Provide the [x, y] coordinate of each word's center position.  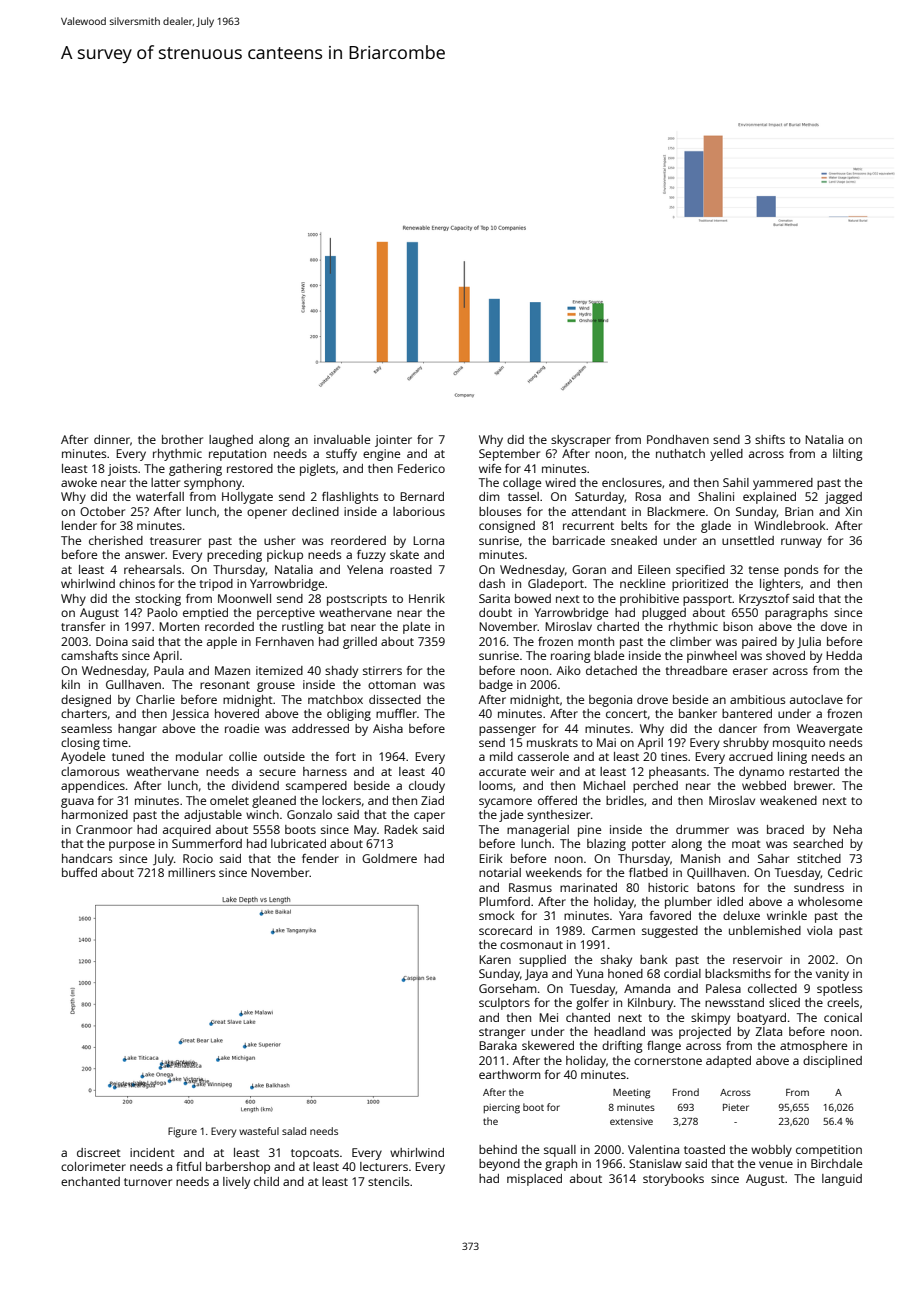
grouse [276, 687]
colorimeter [93, 1166]
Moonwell [244, 598]
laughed [231, 441]
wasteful [259, 1131]
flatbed [648, 872]
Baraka [498, 1045]
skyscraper [581, 441]
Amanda [647, 988]
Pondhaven [678, 439]
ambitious [757, 699]
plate [416, 628]
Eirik [491, 858]
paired [759, 643]
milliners [191, 872]
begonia [610, 701]
